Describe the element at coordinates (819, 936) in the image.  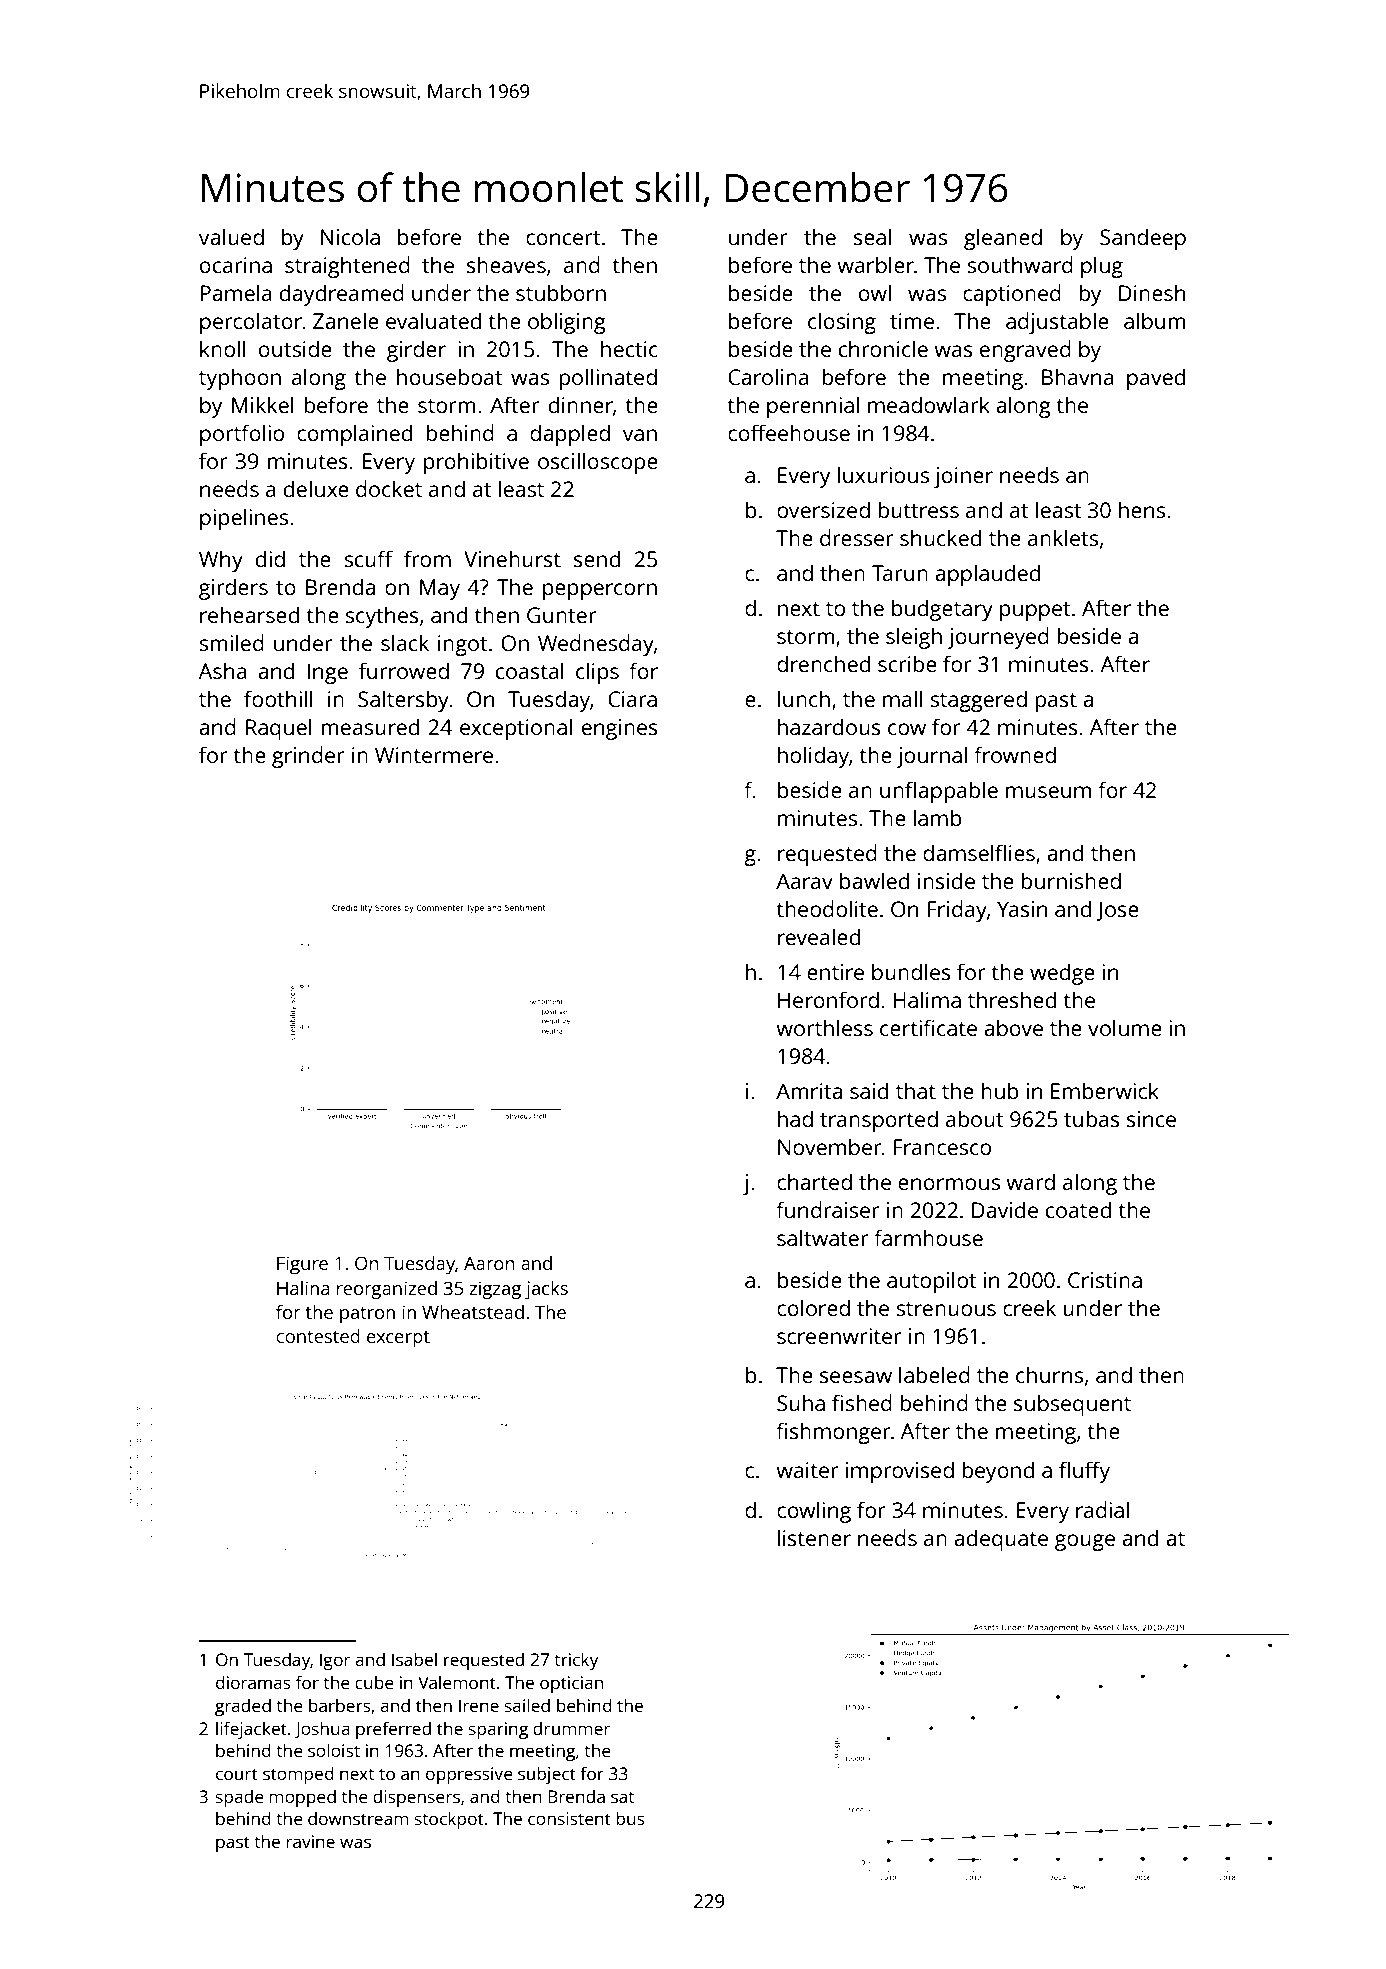
I see `revealed` at that location.
